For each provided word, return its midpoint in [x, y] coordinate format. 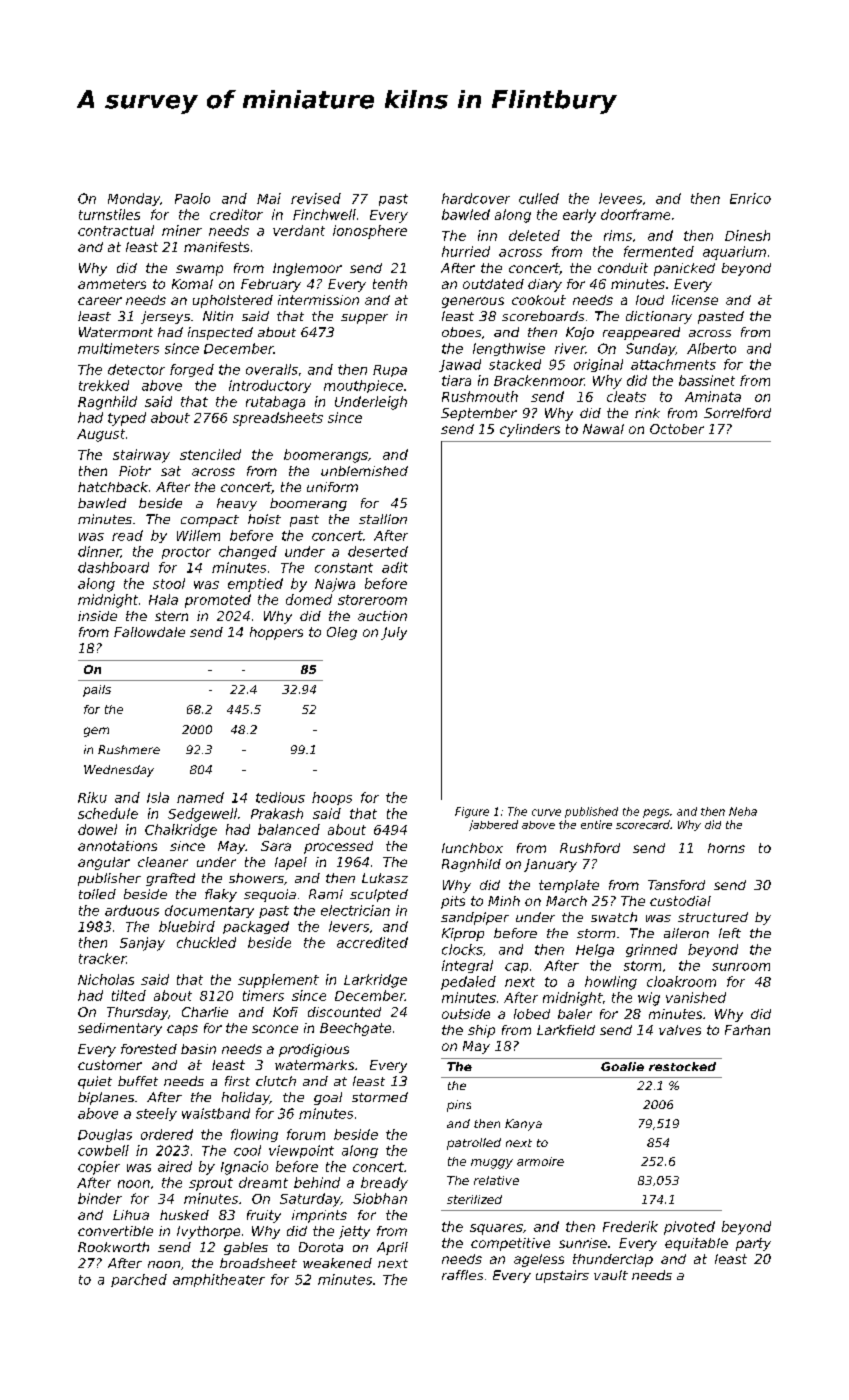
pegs [656, 813]
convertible [115, 1231]
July [394, 633]
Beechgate [355, 1029]
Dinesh [747, 235]
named [200, 797]
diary [545, 285]
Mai [269, 198]
